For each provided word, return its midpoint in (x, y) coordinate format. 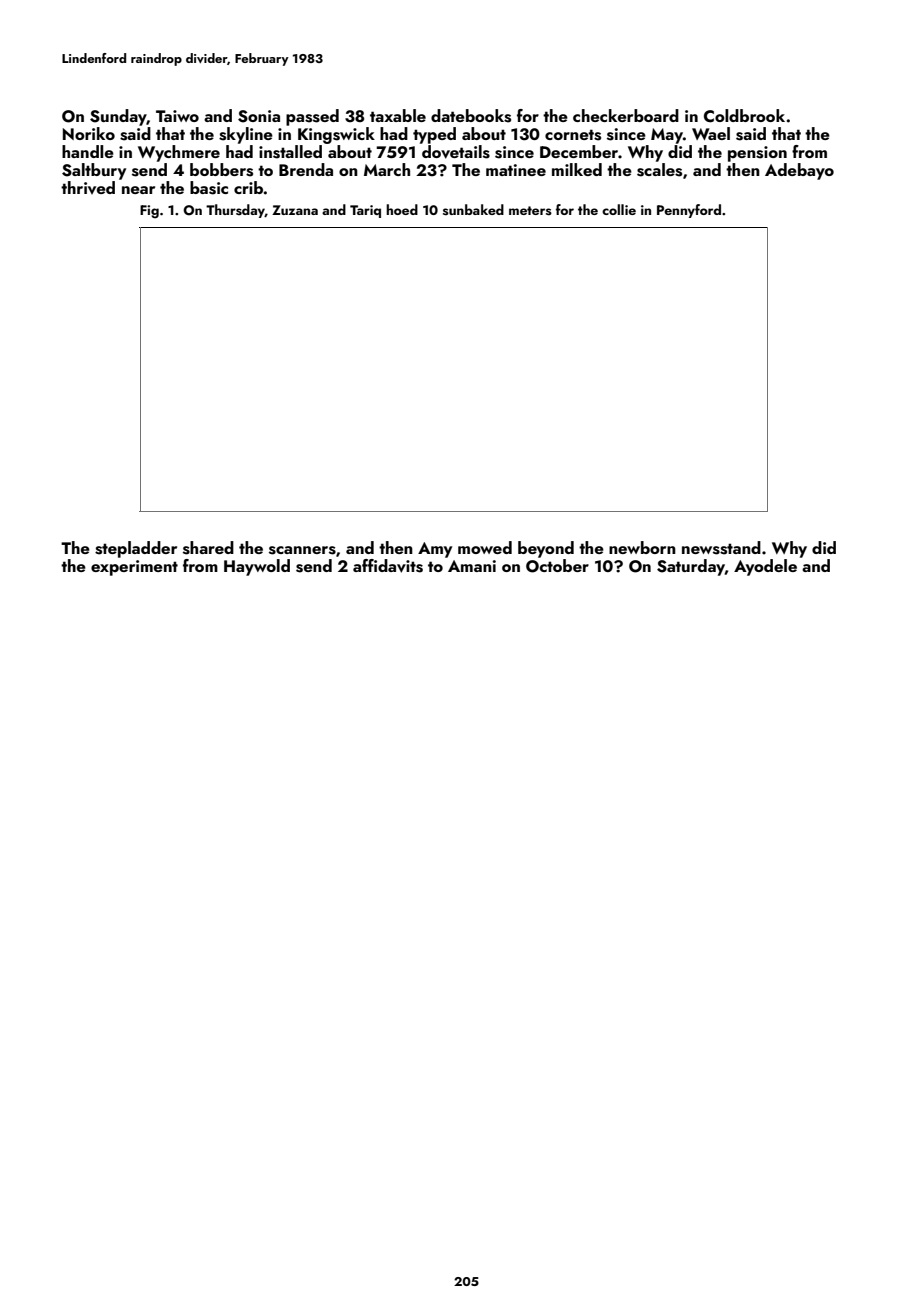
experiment (134, 568)
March (387, 169)
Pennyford (689, 211)
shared (208, 548)
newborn (642, 547)
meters (530, 211)
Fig (149, 212)
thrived (88, 187)
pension (757, 154)
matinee (516, 170)
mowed (485, 547)
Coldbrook (744, 116)
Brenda (306, 169)
